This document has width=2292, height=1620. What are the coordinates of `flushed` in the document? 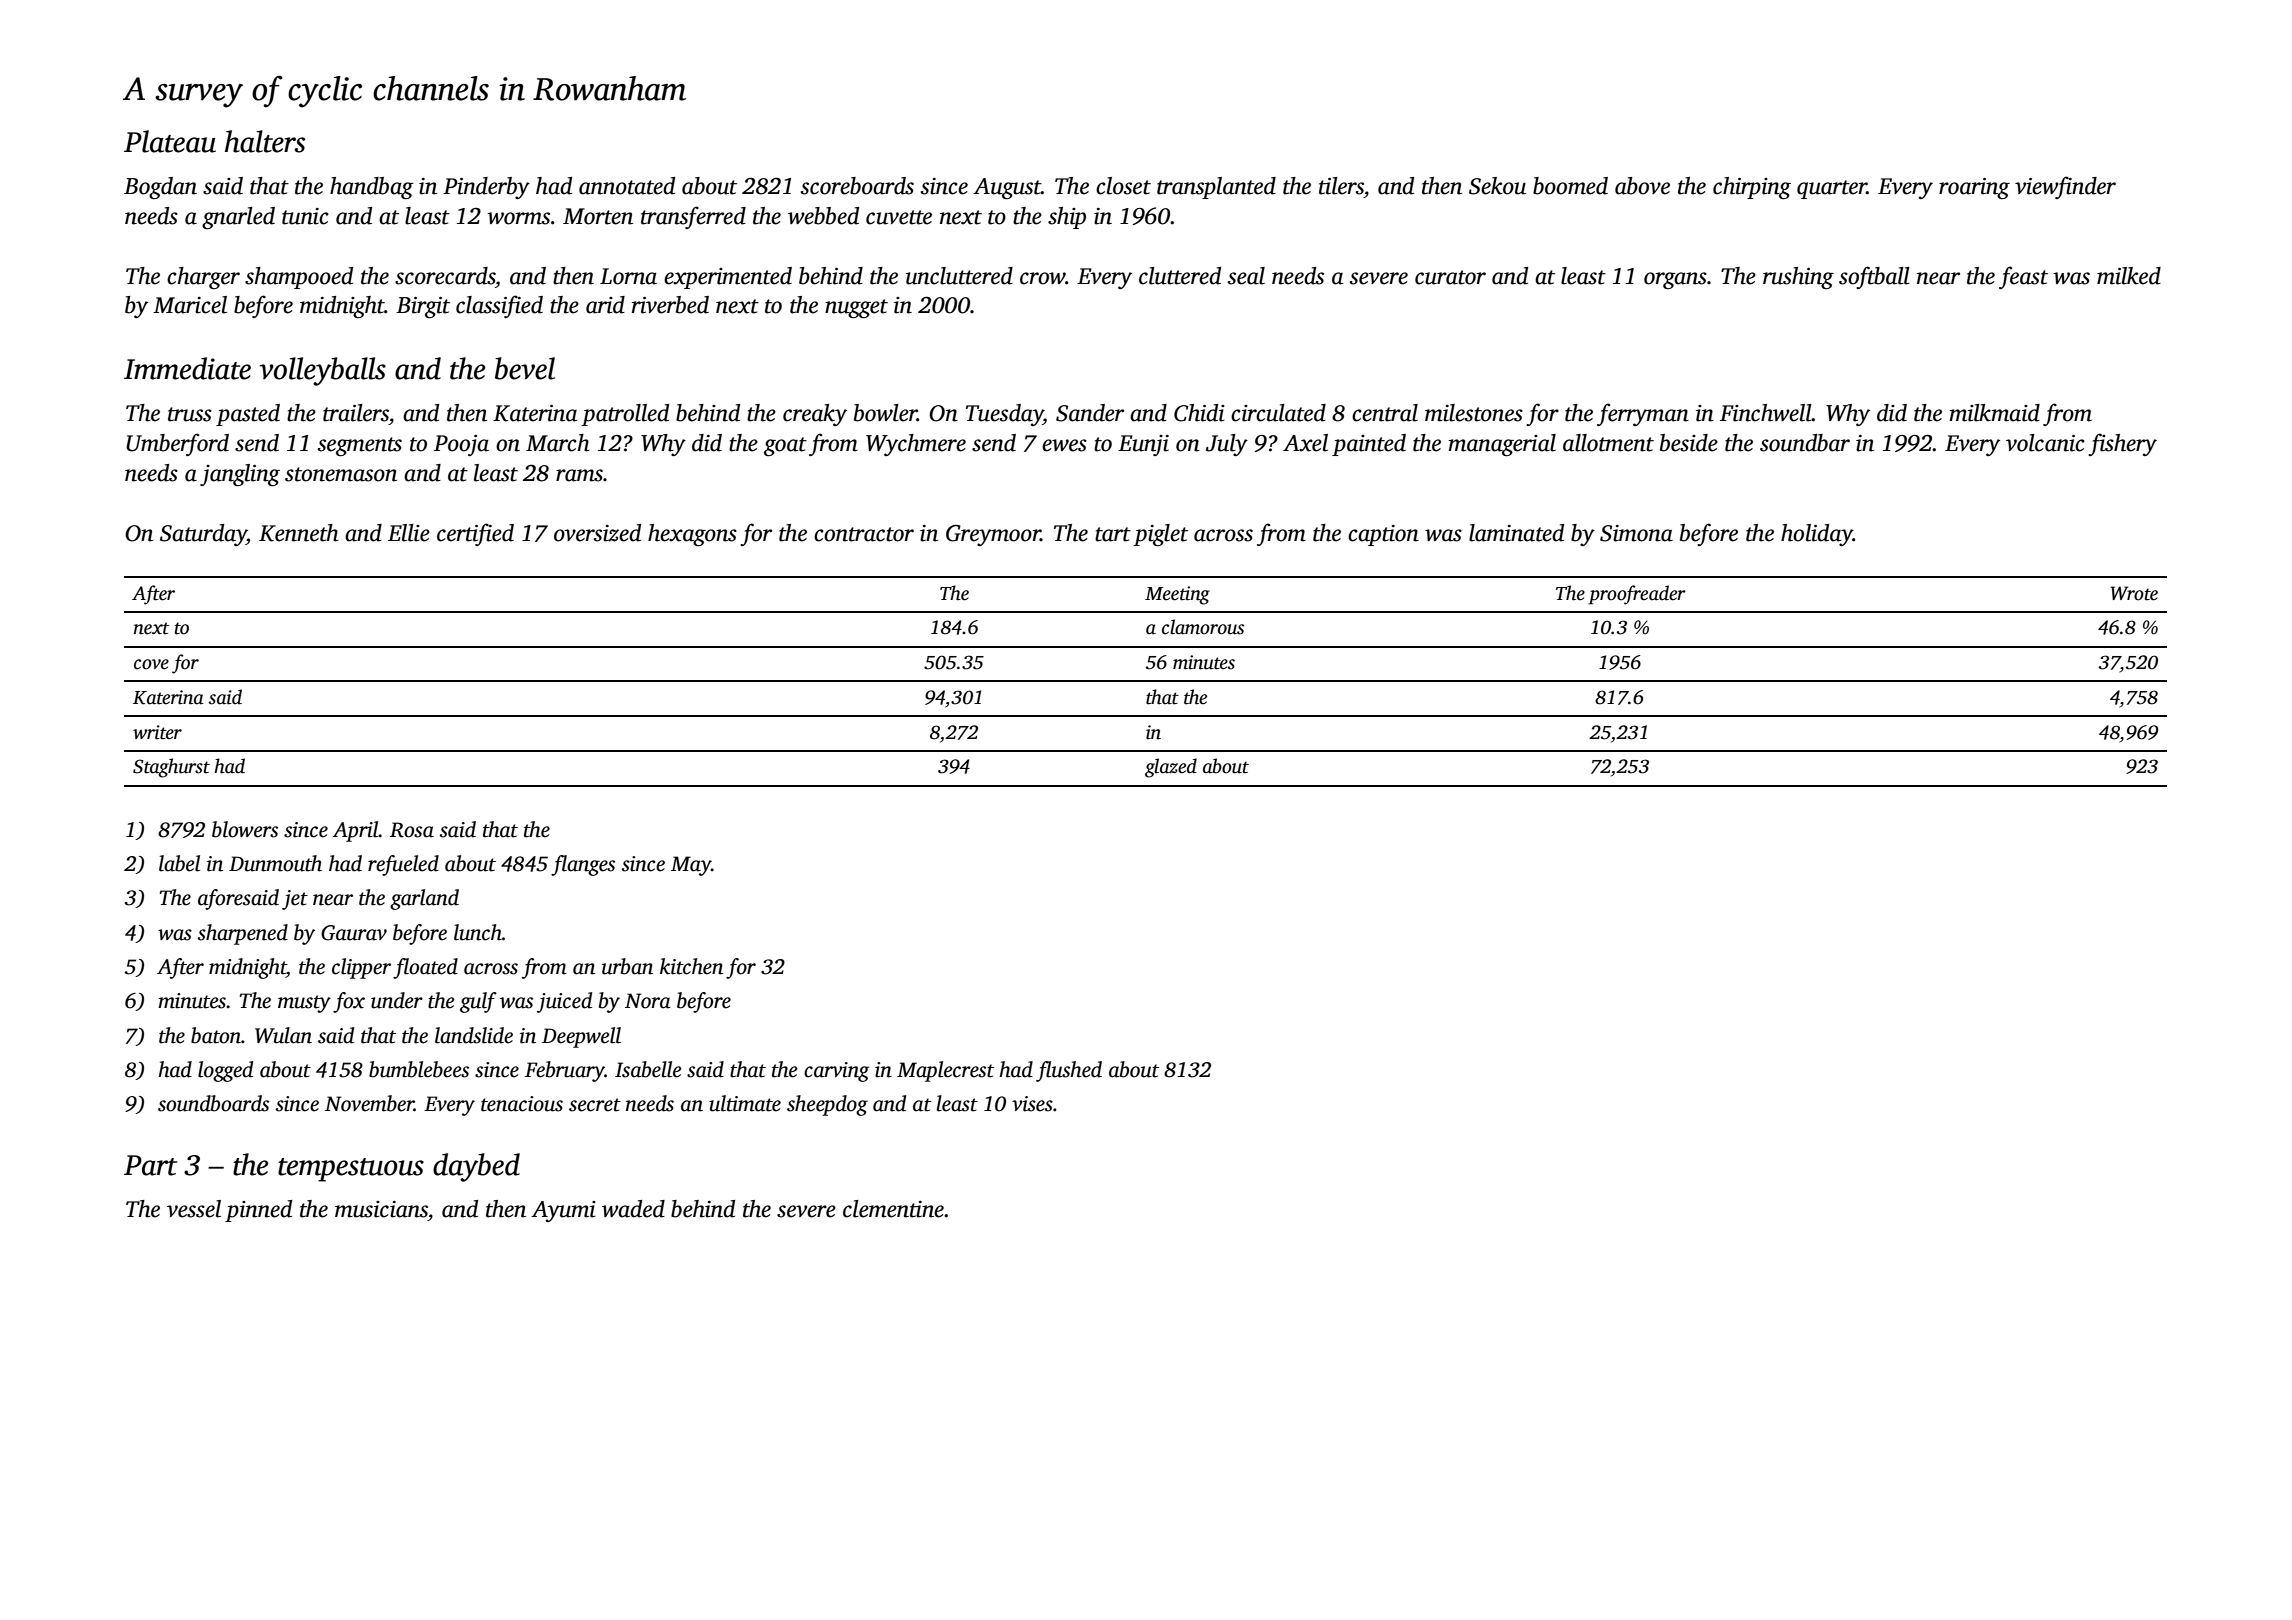 It's located at (1069, 1071).
